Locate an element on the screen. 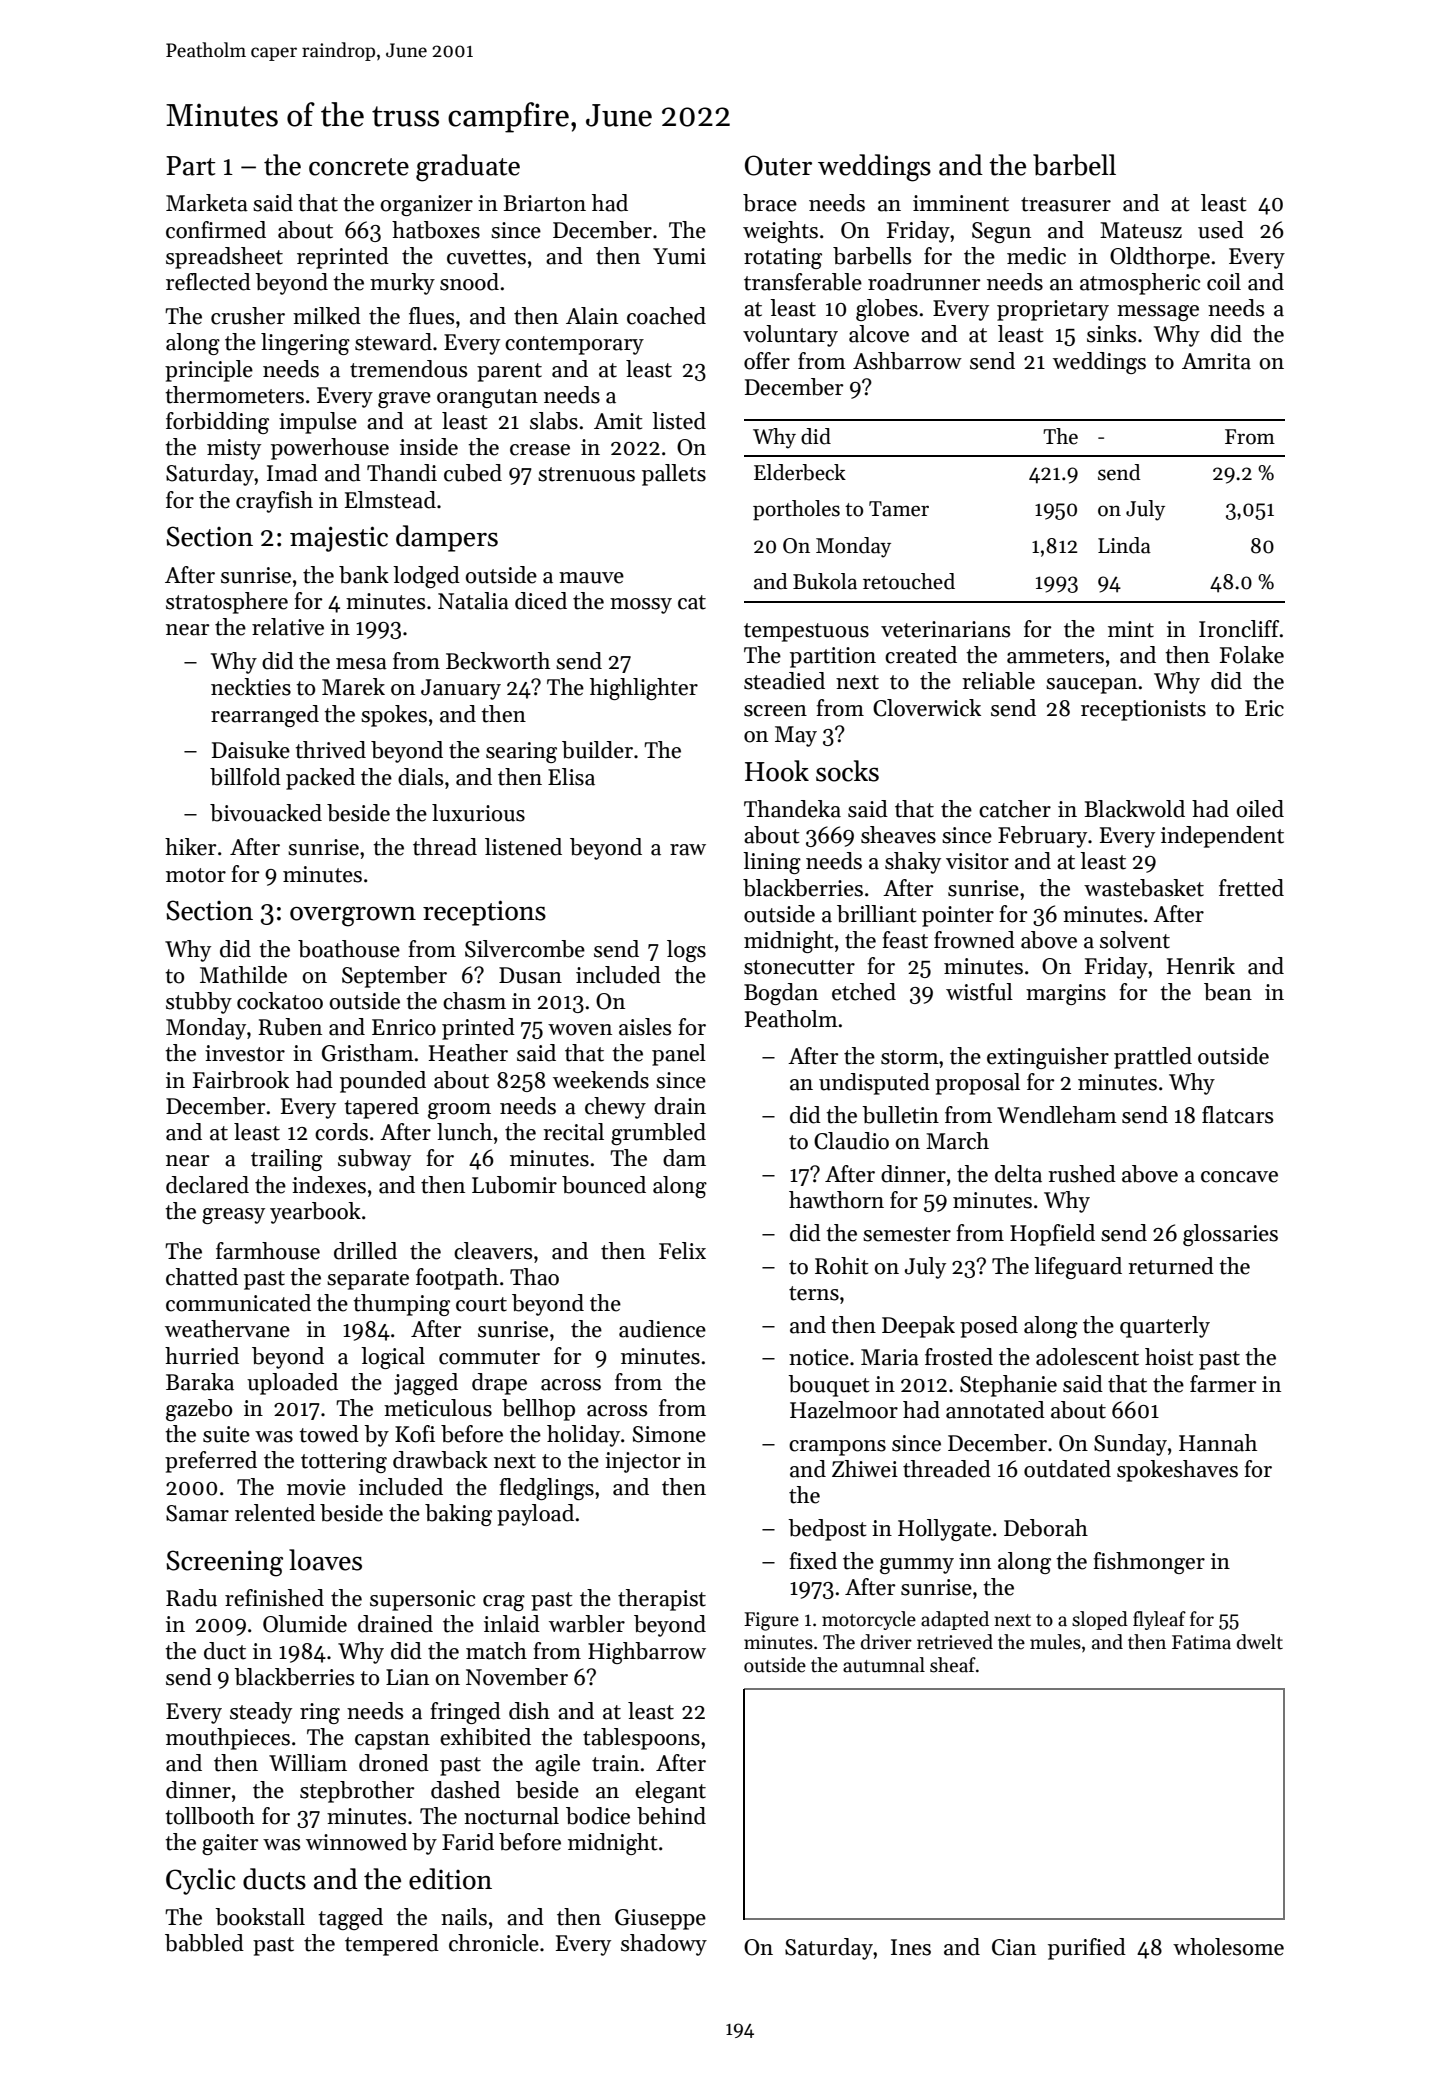 The height and width of the screenshot is (2100, 1450). drawback is located at coordinates (440, 1460).
